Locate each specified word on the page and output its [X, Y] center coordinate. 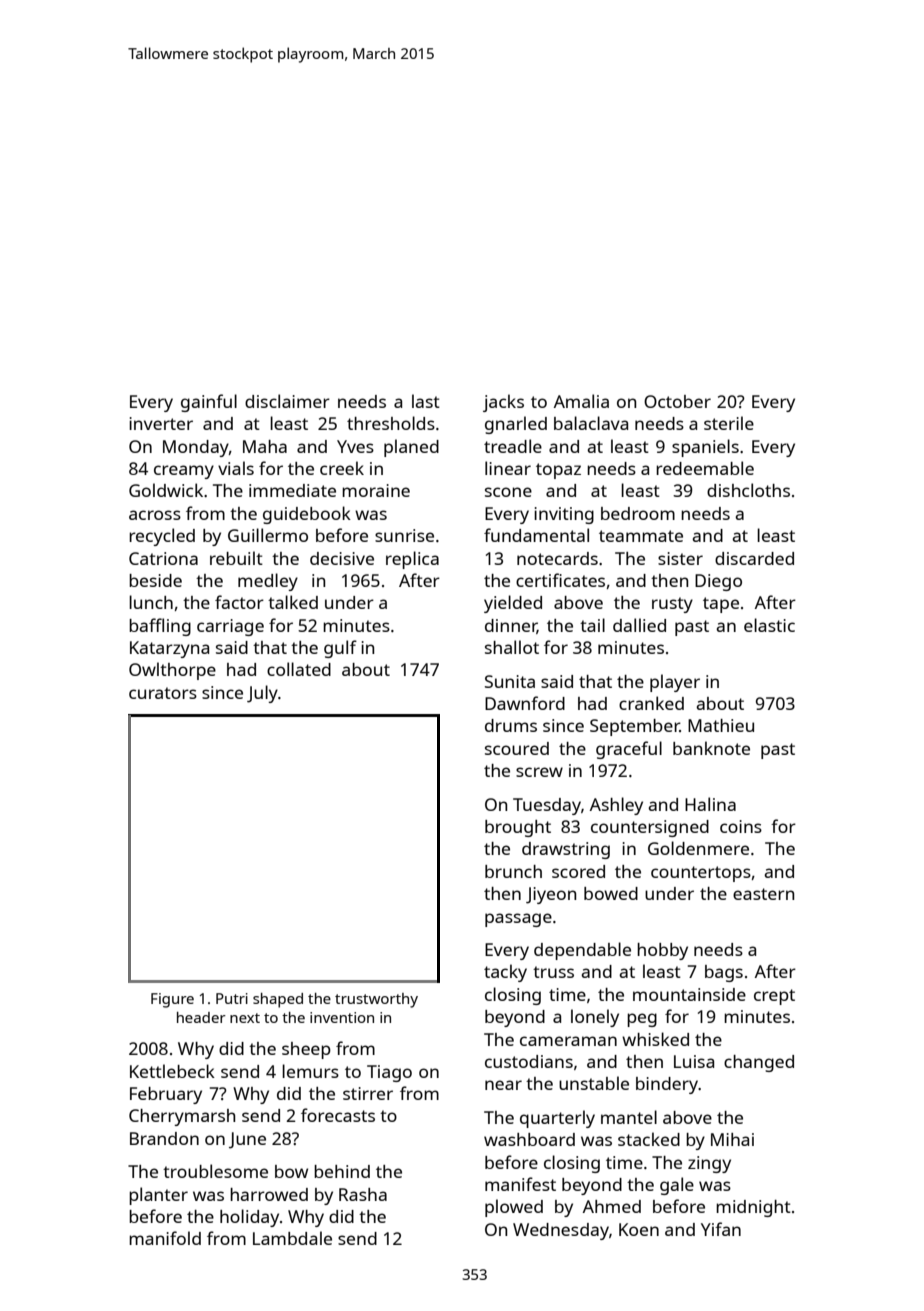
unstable [594, 1083]
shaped [278, 1000]
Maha [265, 446]
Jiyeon [551, 895]
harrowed [269, 1194]
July [262, 694]
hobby [662, 951]
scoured [517, 748]
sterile [729, 423]
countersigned [650, 828]
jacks [503, 403]
